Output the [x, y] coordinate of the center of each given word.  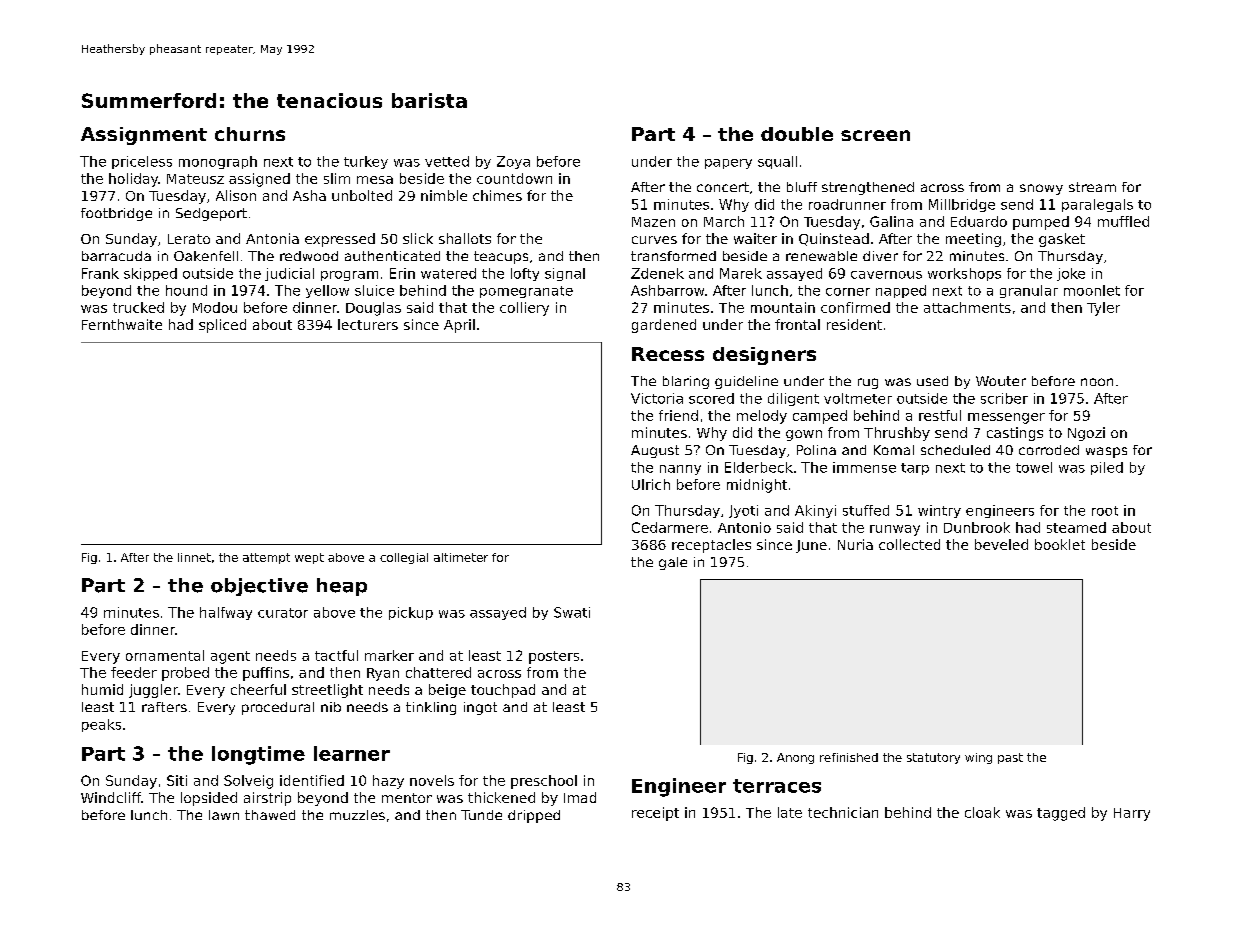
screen [875, 135]
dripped [534, 816]
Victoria [657, 398]
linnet [194, 557]
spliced [222, 326]
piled [1107, 468]
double [797, 134]
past [1010, 758]
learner [352, 753]
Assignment [144, 136]
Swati [572, 612]
